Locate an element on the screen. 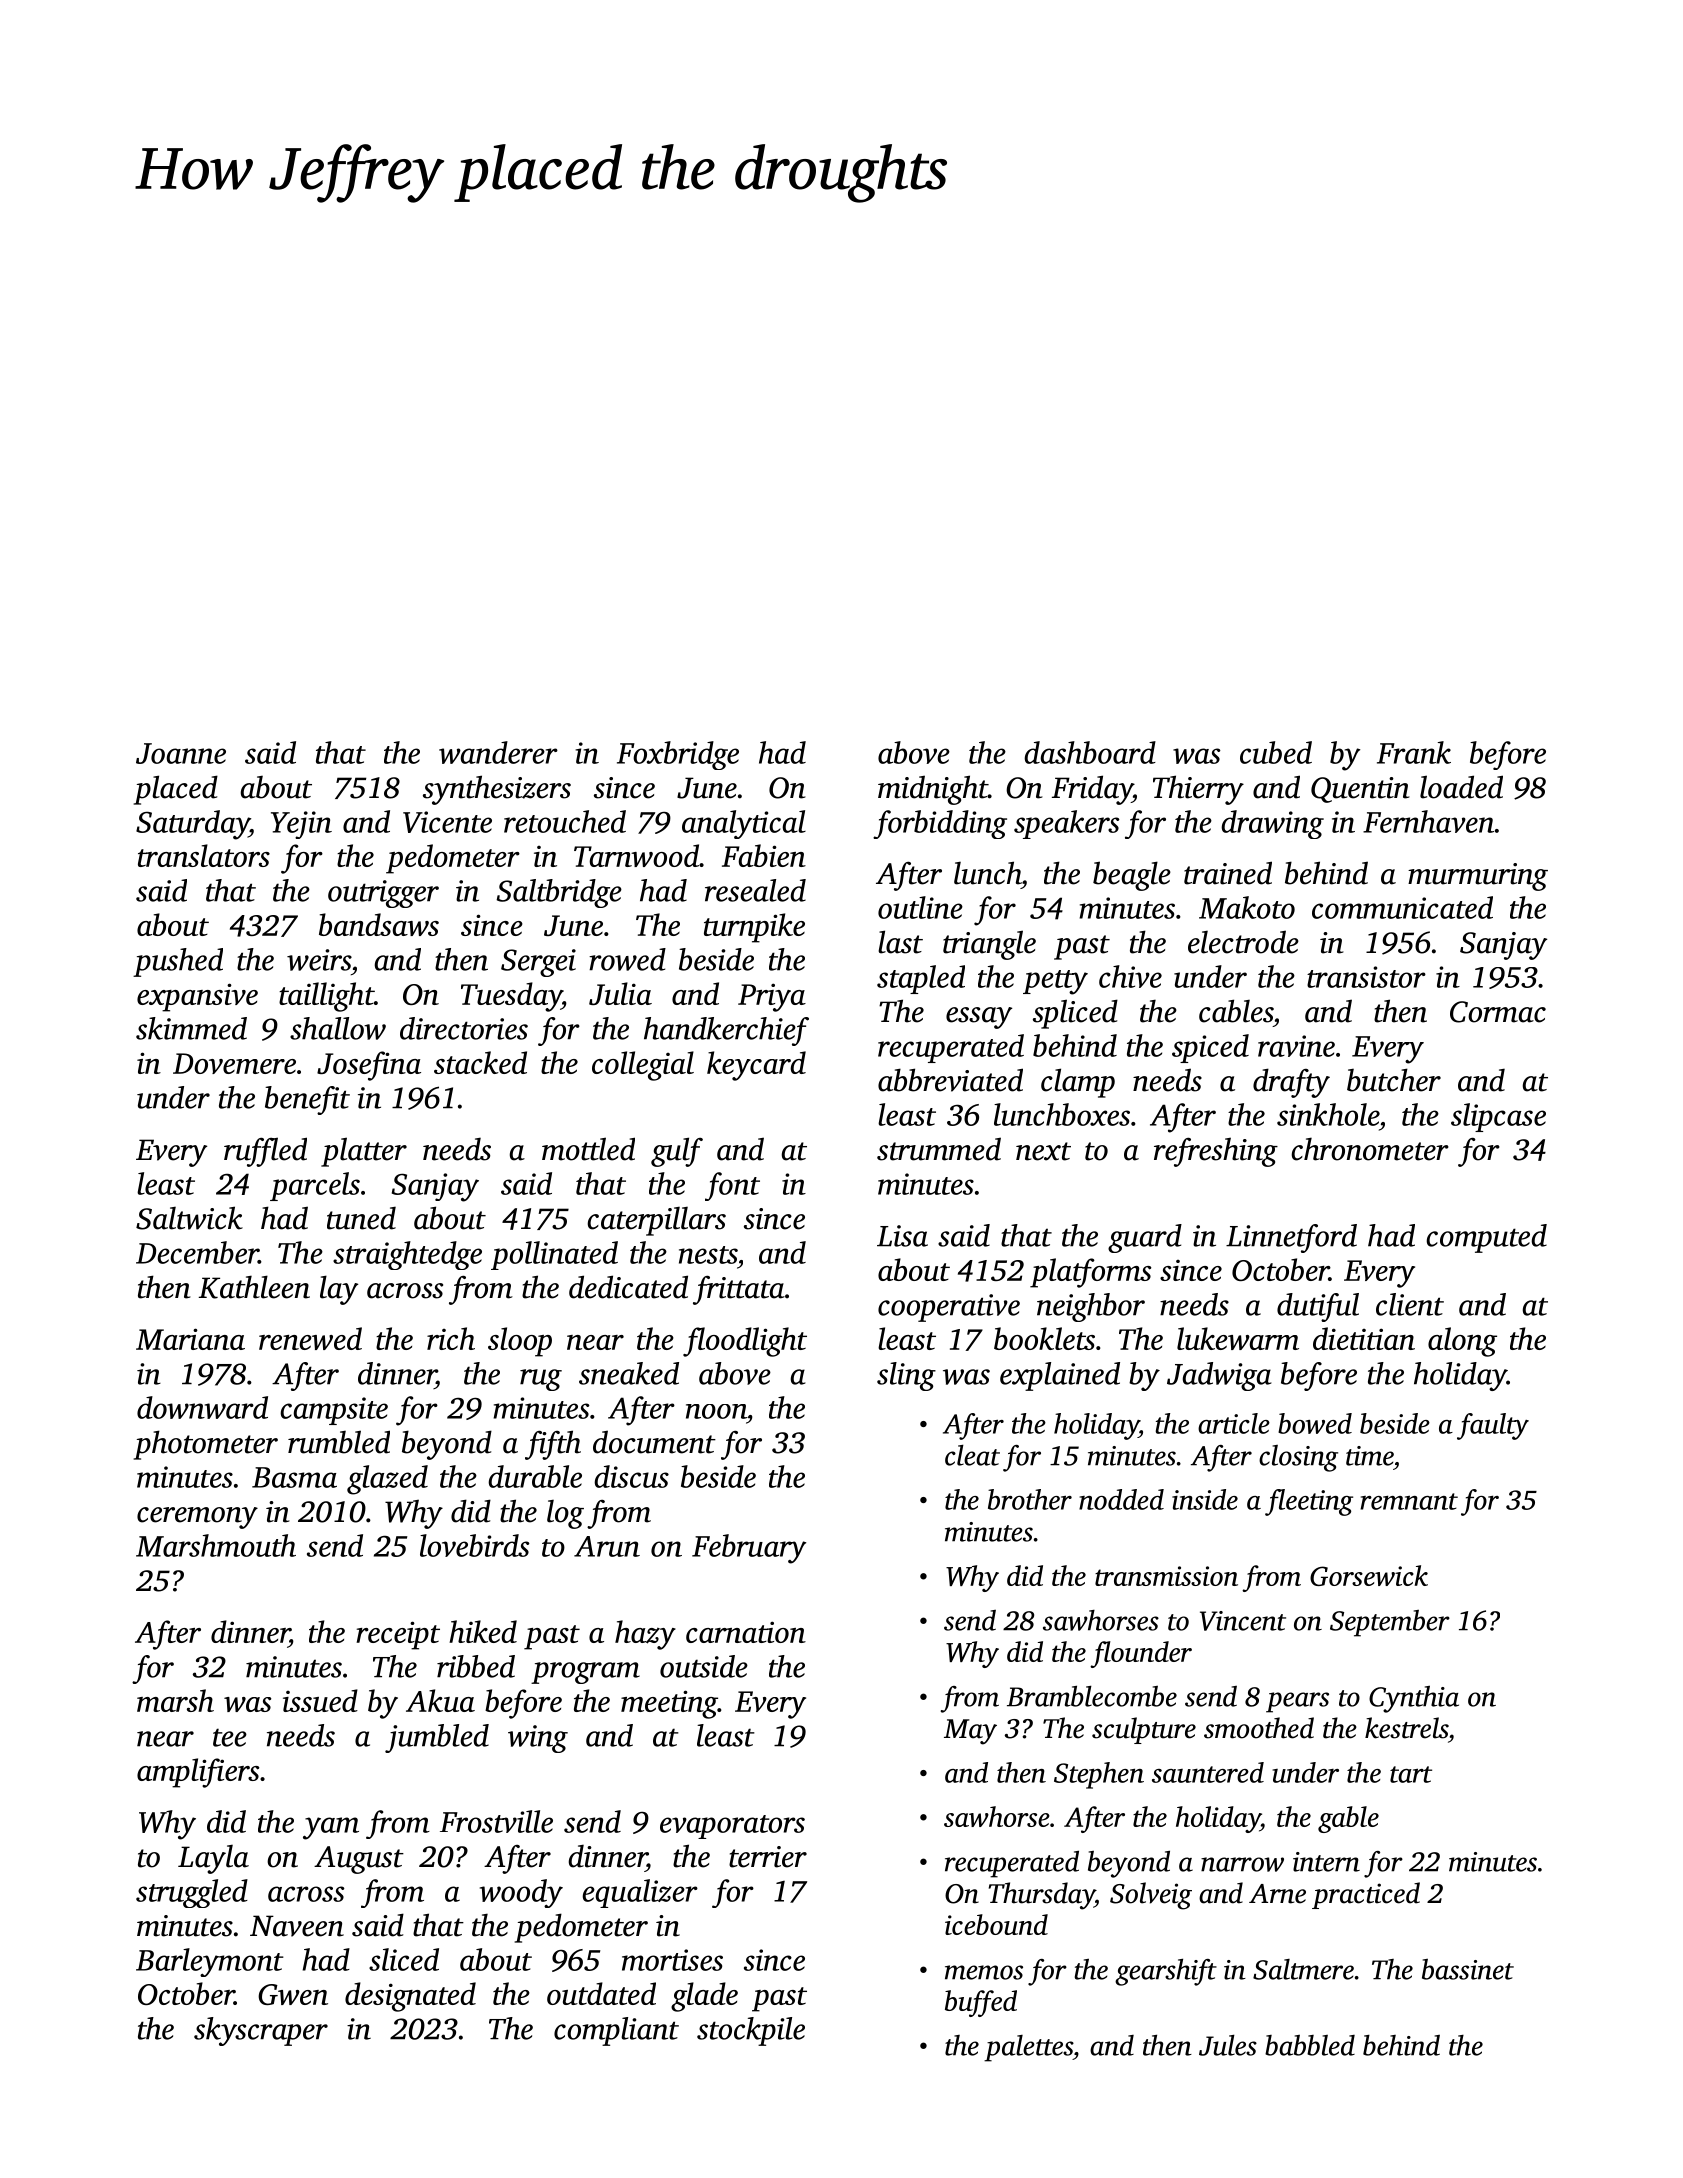 This screenshot has width=1683, height=2178. booklets is located at coordinates (1044, 1338).
